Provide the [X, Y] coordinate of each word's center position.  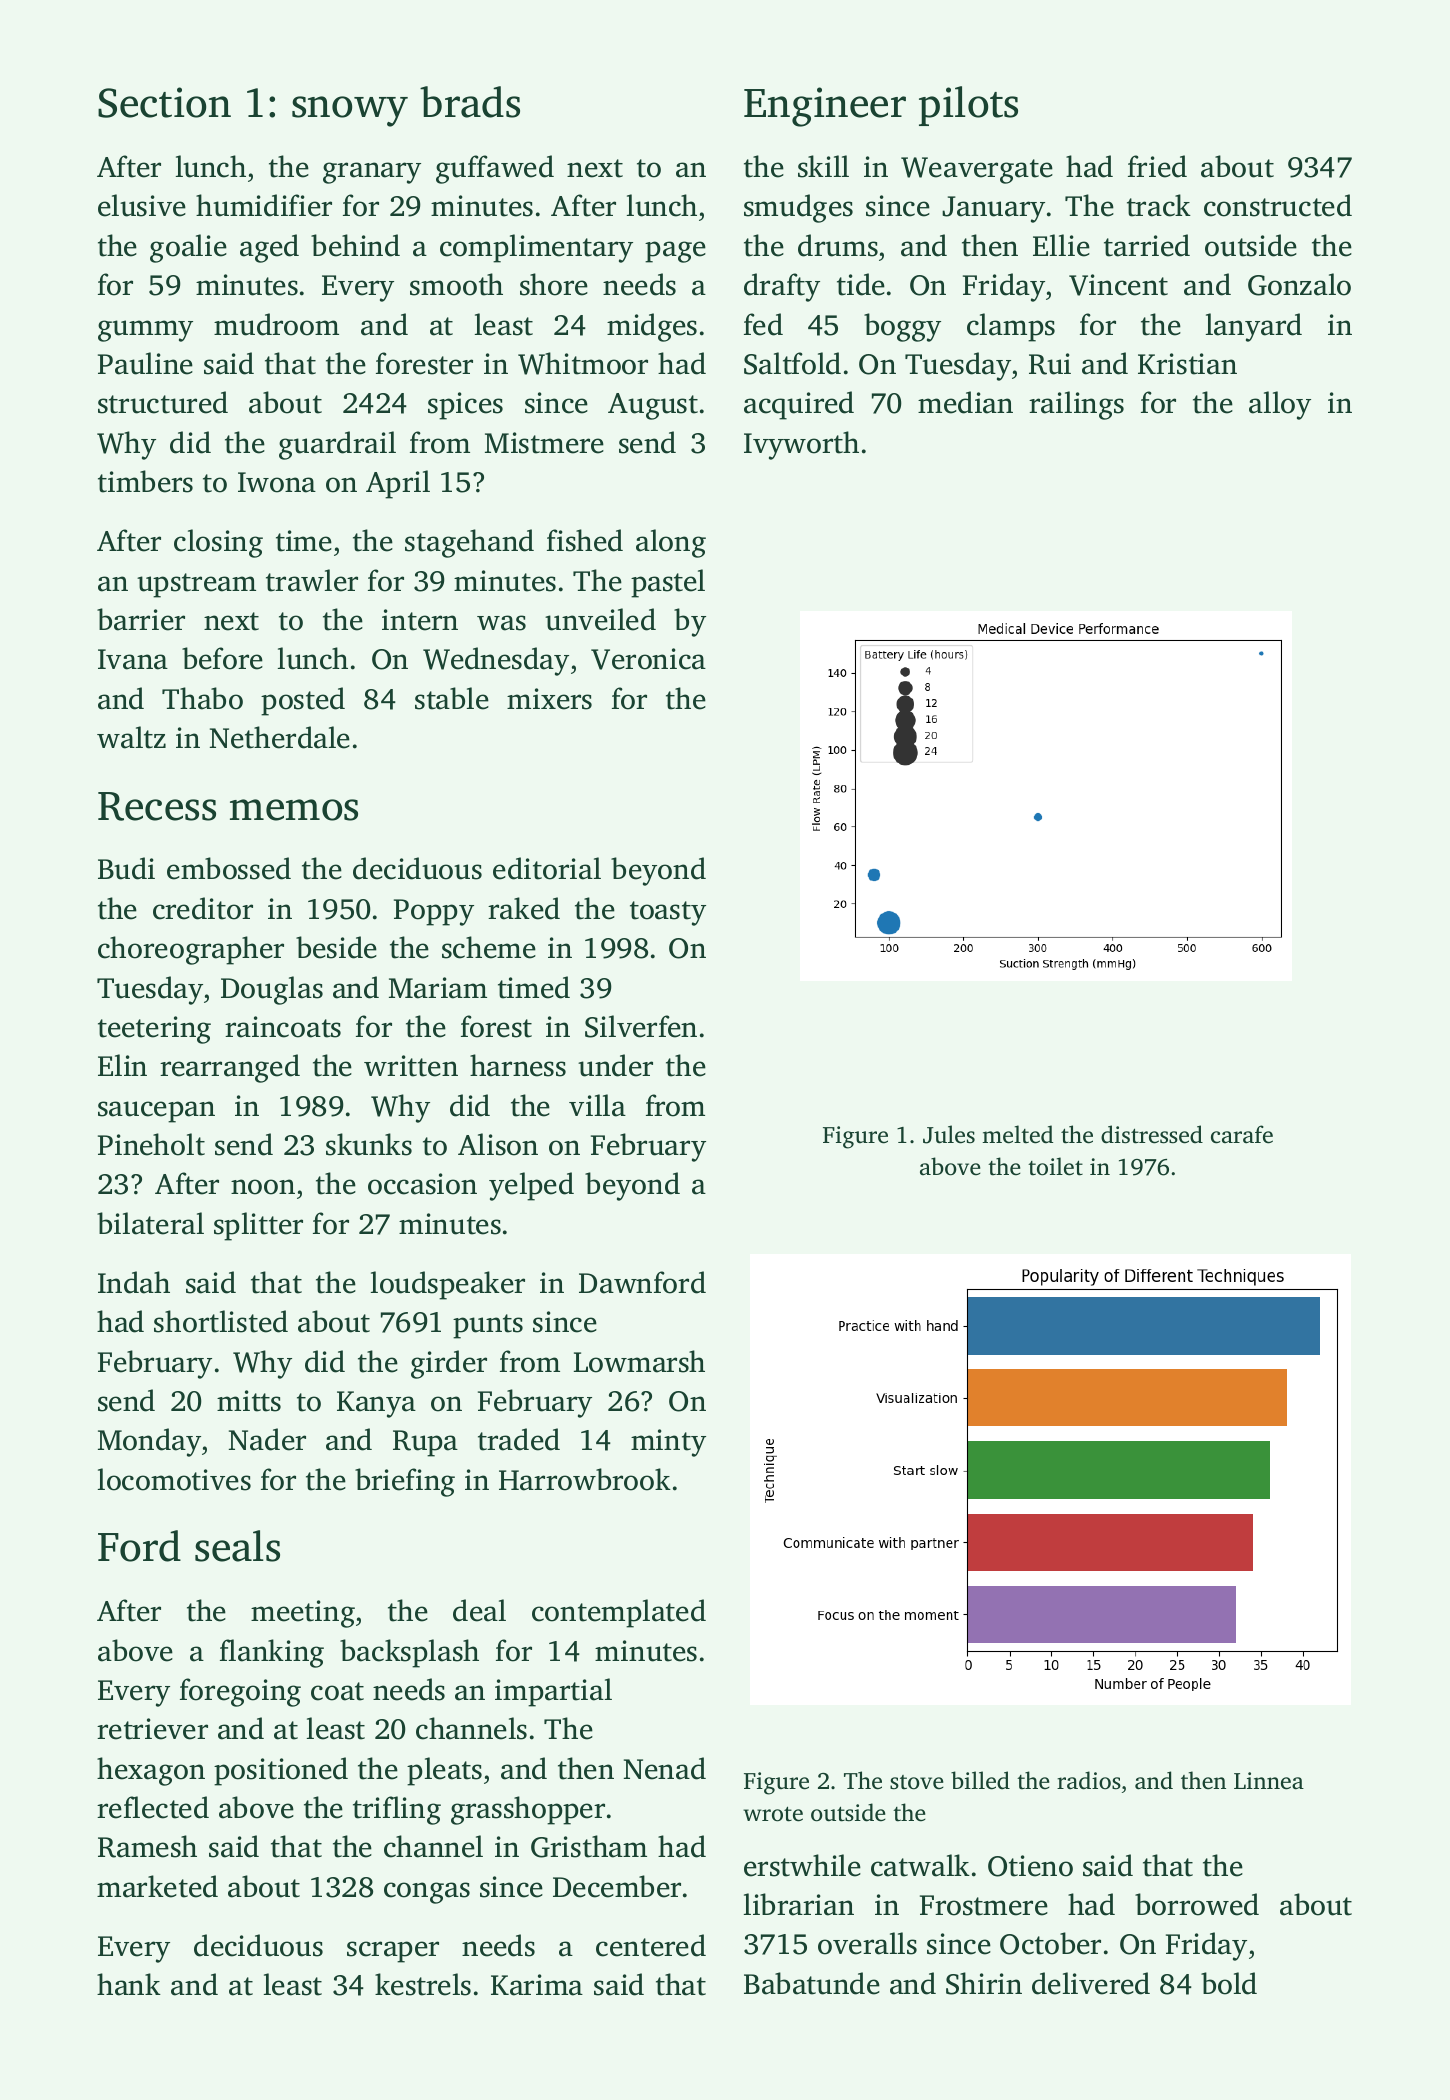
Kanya [376, 1404]
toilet [1055, 1166]
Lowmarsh [639, 1361]
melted [1018, 1134]
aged [269, 248]
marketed [157, 1886]
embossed [229, 868]
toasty [668, 913]
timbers [145, 481]
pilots [968, 106]
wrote [773, 1814]
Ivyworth [801, 445]
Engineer [825, 107]
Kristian [1187, 364]
